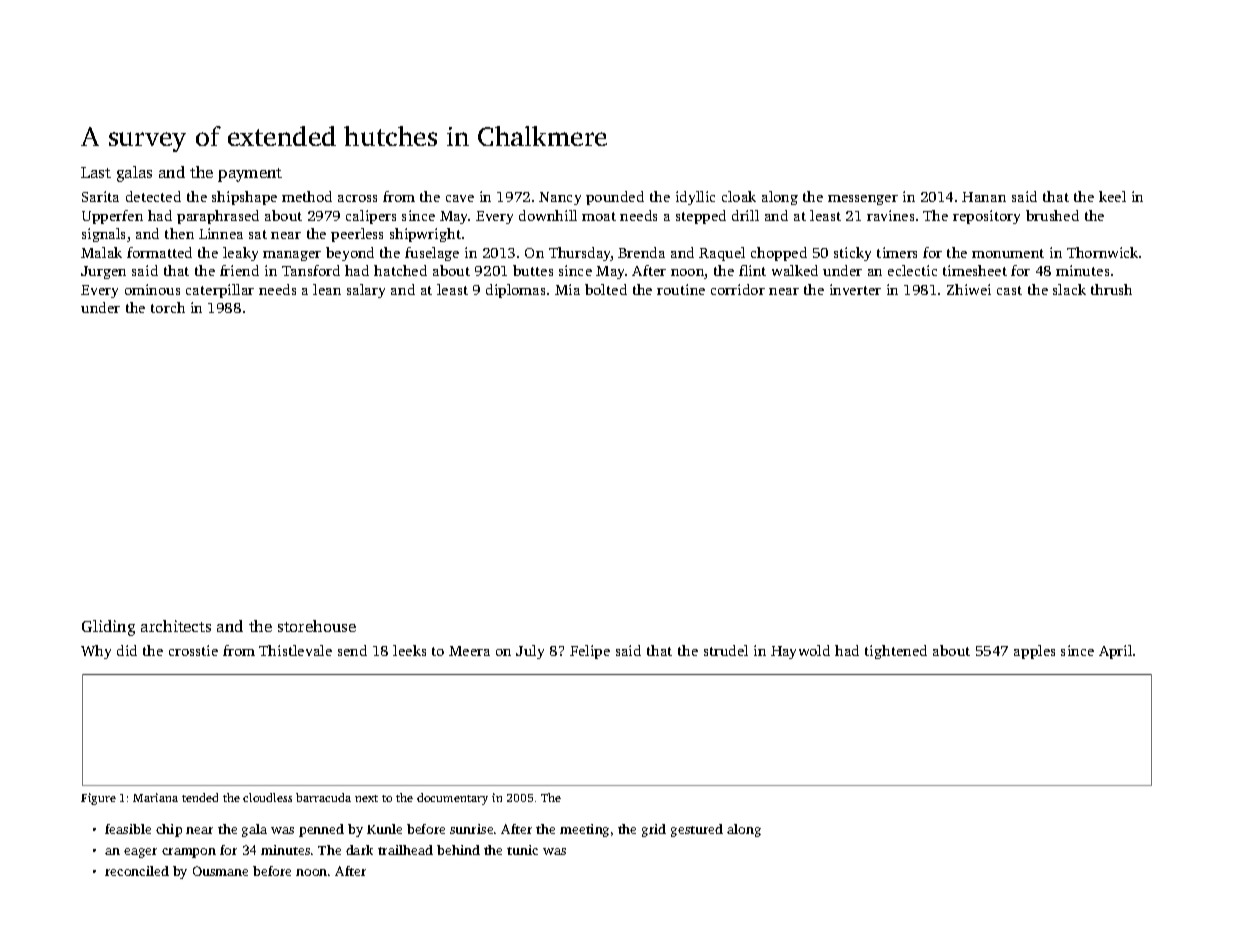  I want to click on cloak, so click(739, 196).
